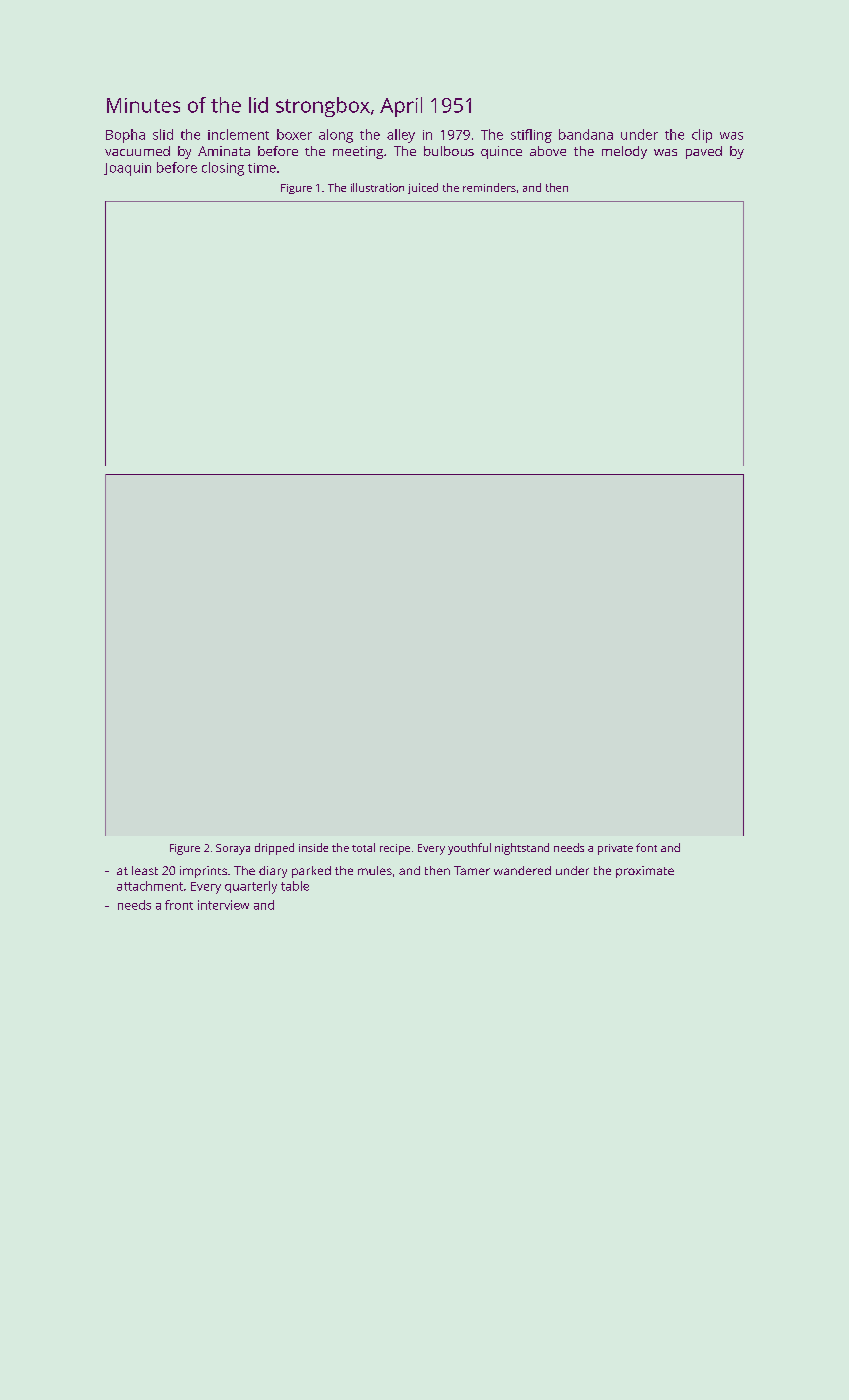 This document has width=849, height=1400. I want to click on illustration, so click(377, 187).
